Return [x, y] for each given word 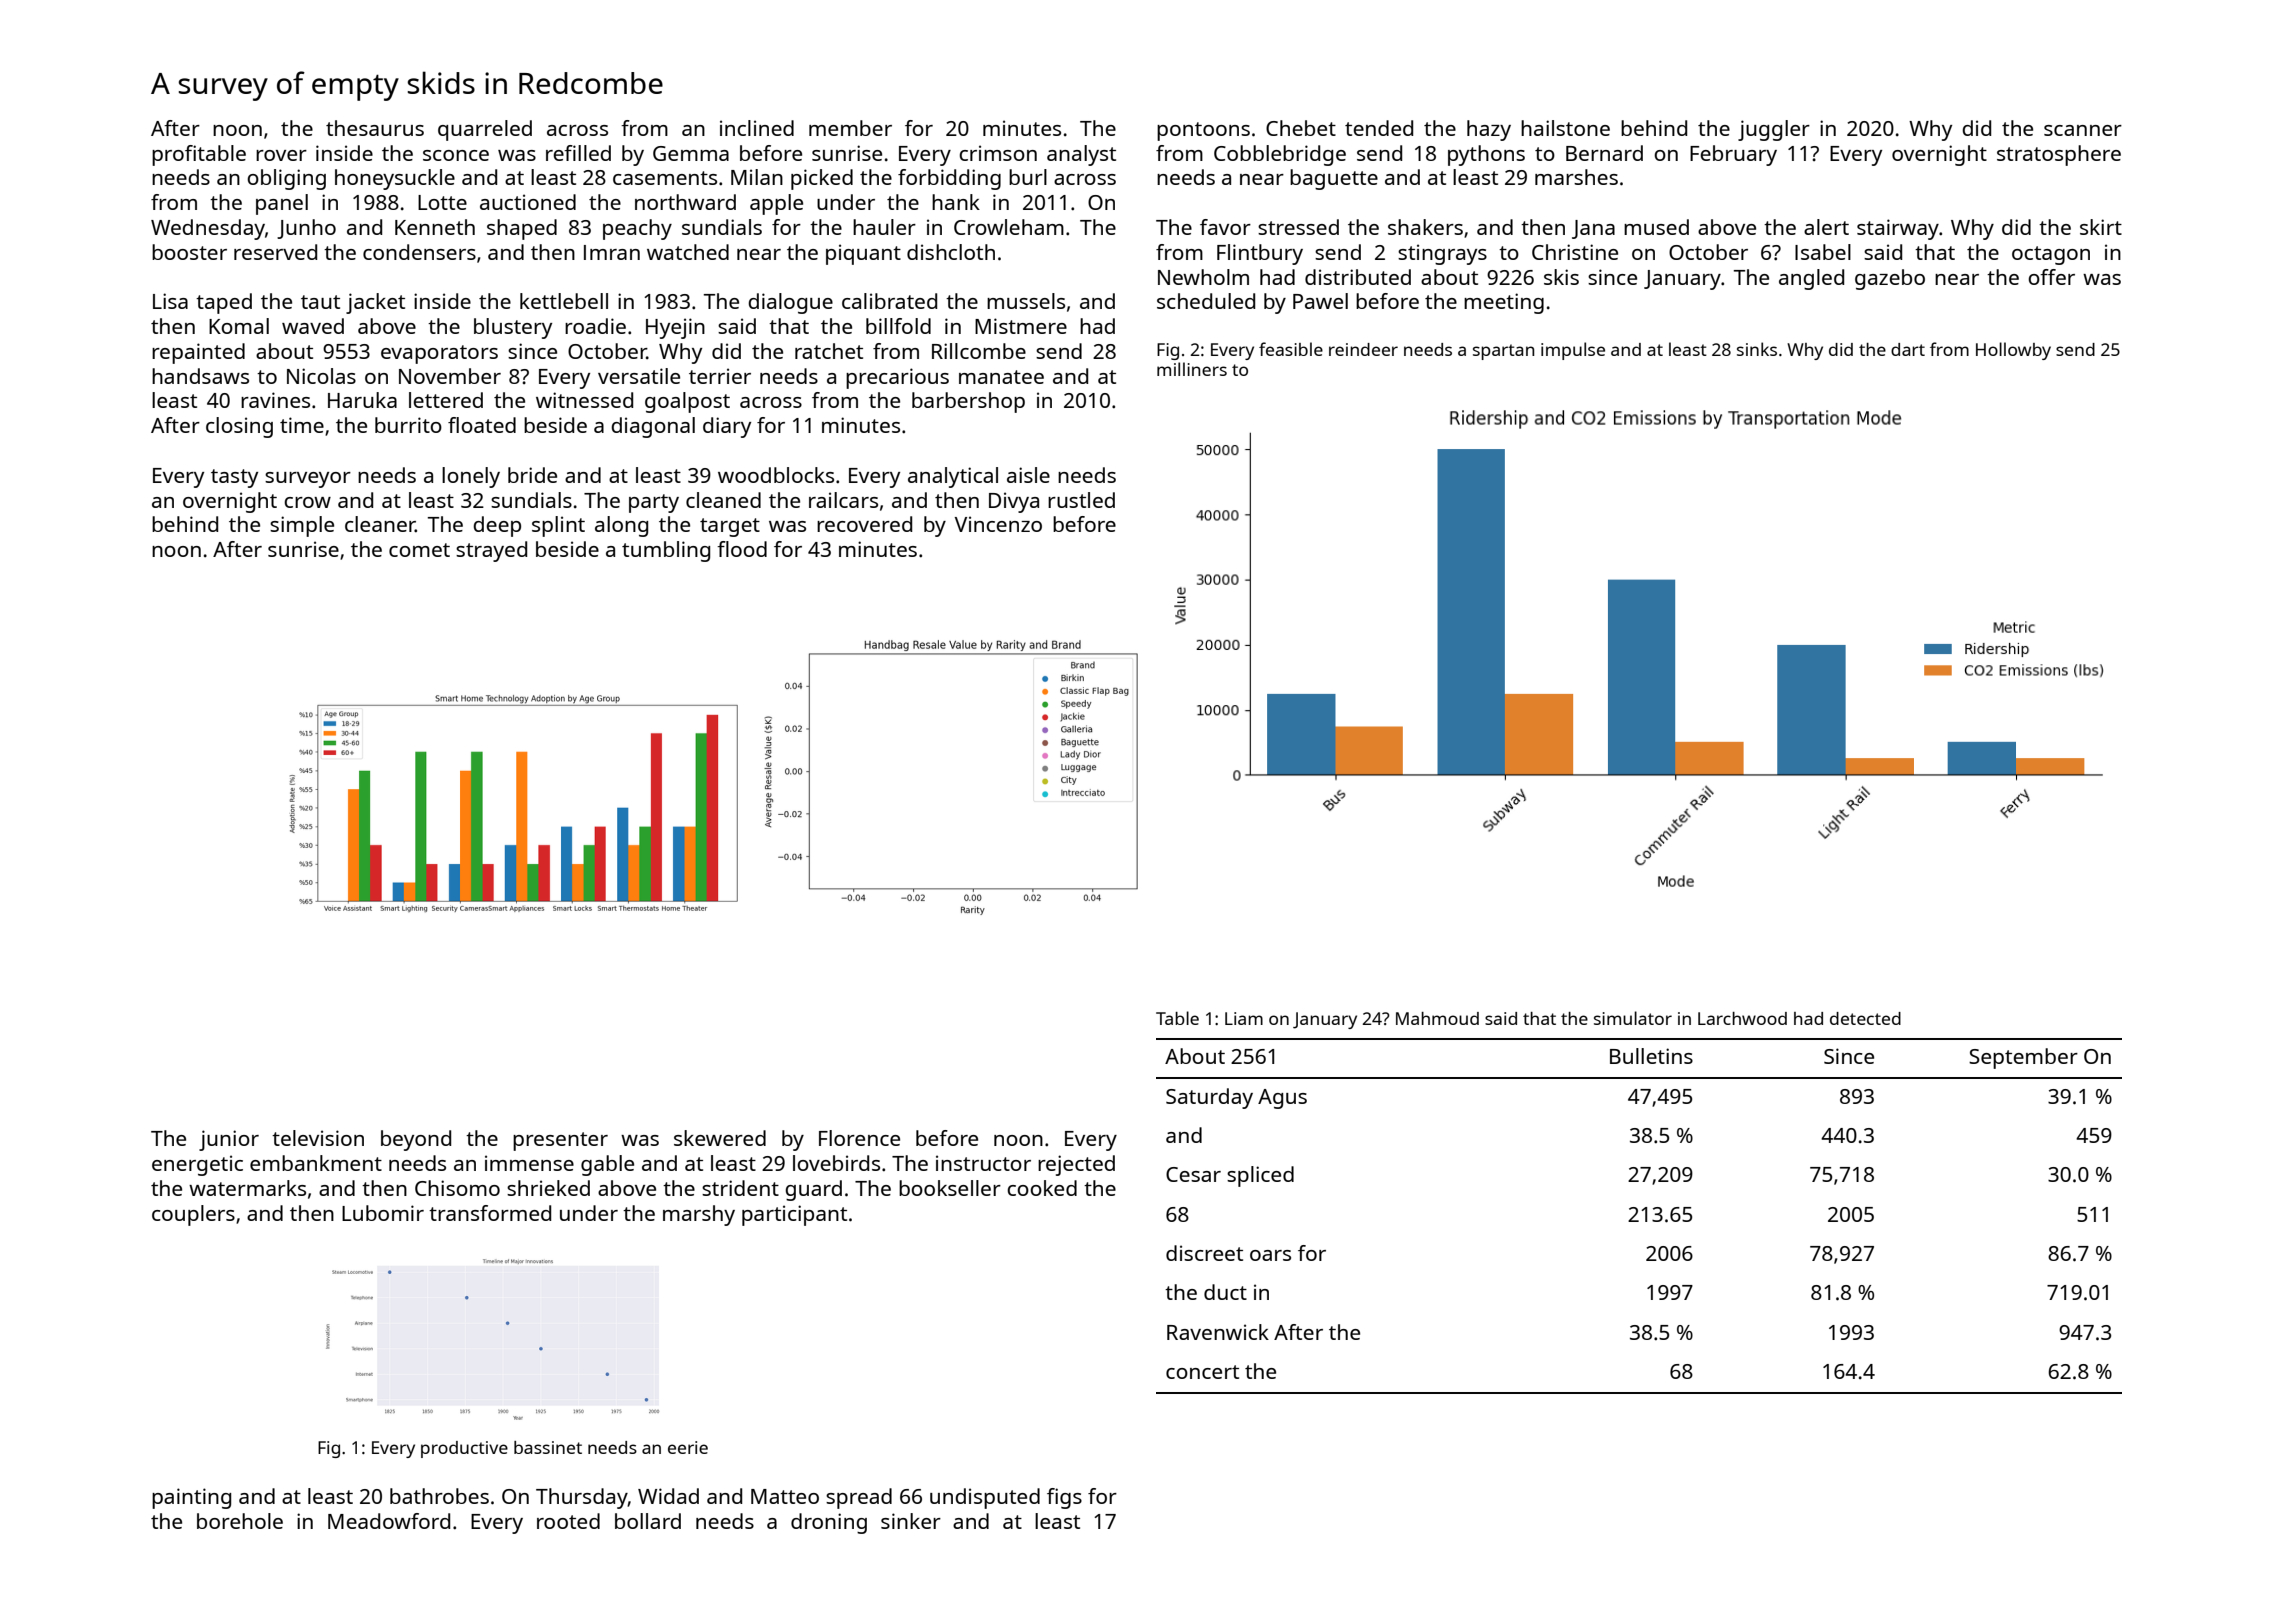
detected [1865, 1018]
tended [1379, 128]
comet [419, 550]
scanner [2083, 130]
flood [742, 549]
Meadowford [389, 1521]
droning [829, 1523]
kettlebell [564, 301]
